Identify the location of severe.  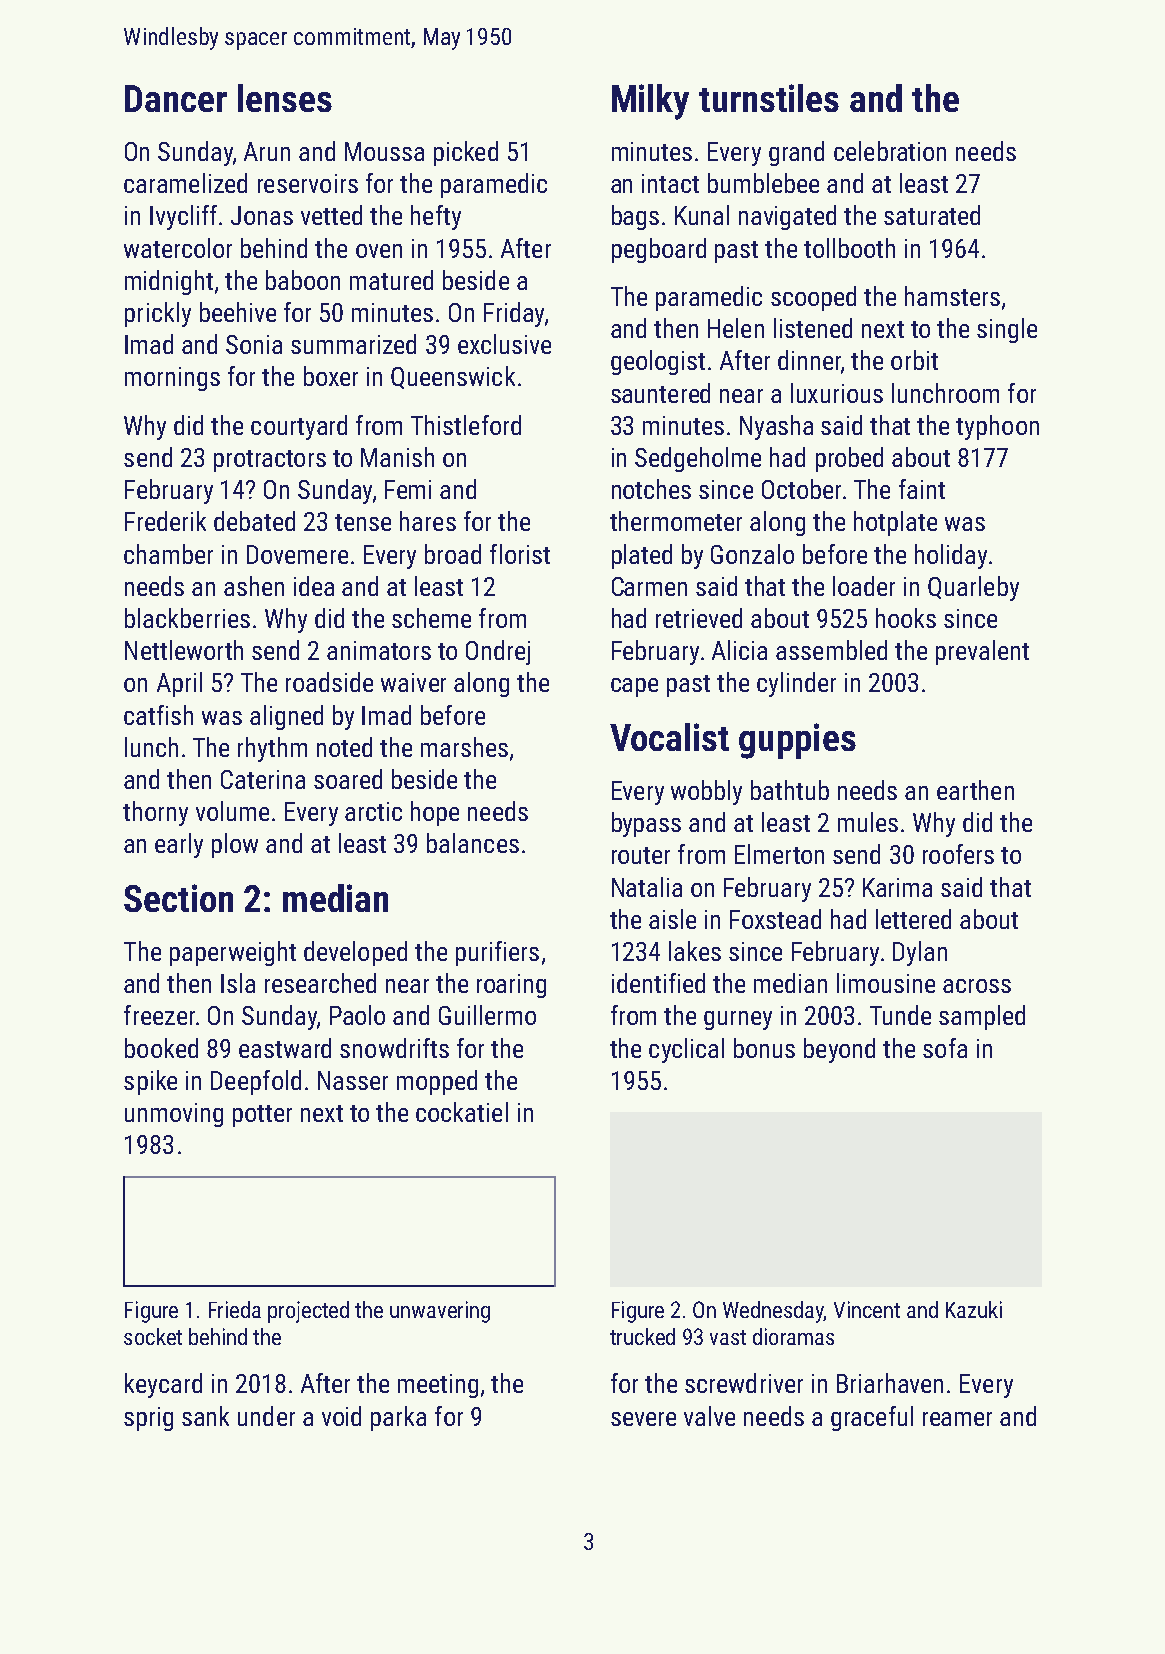
(643, 1419).
